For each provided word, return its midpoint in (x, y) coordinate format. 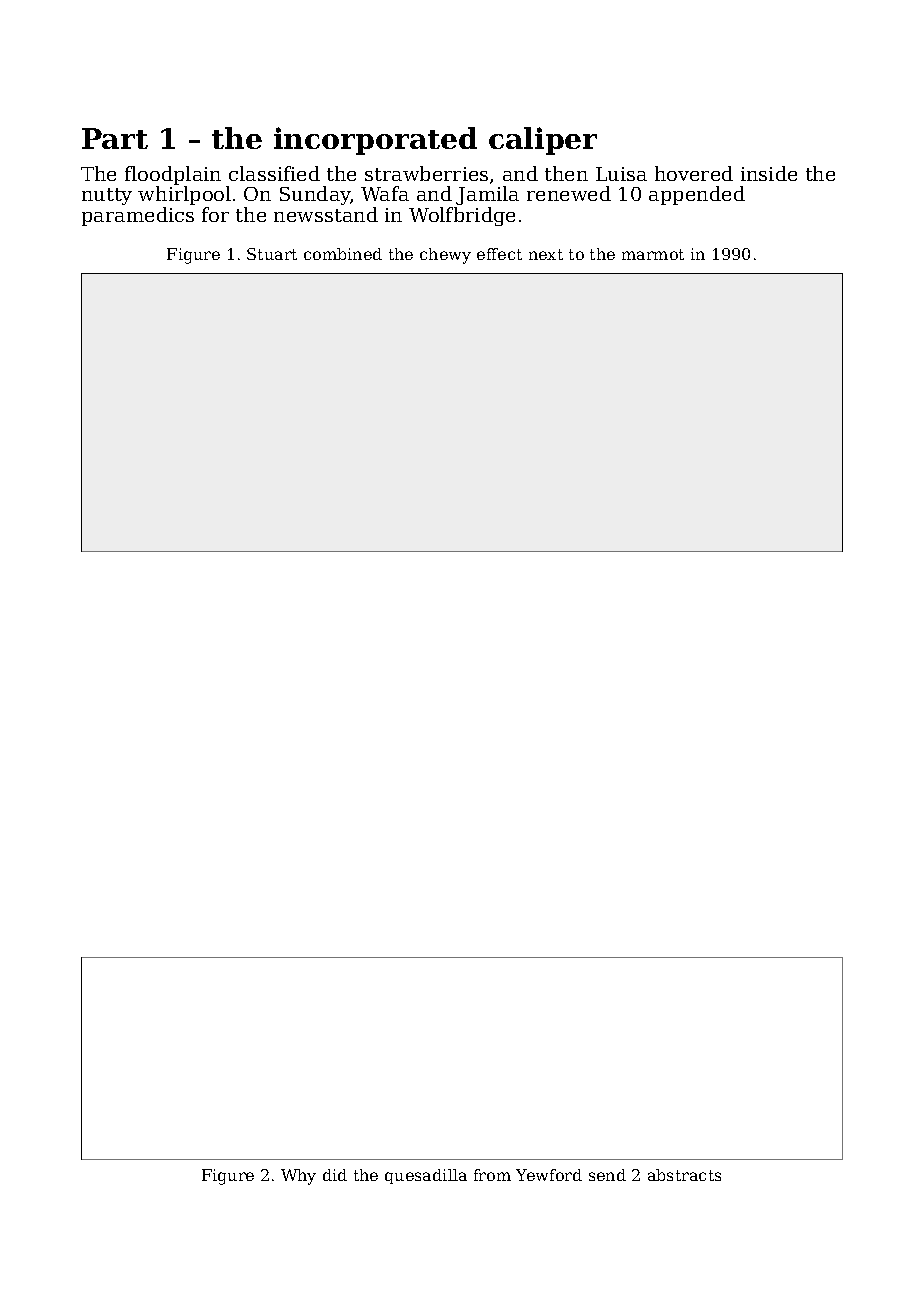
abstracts (684, 1175)
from (492, 1175)
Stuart (272, 254)
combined (343, 254)
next (546, 254)
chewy (445, 256)
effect (499, 254)
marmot (653, 254)
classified (274, 173)
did (335, 1175)
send (607, 1175)
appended (697, 195)
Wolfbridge (462, 216)
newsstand (326, 214)
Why (298, 1177)
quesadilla (426, 1176)
